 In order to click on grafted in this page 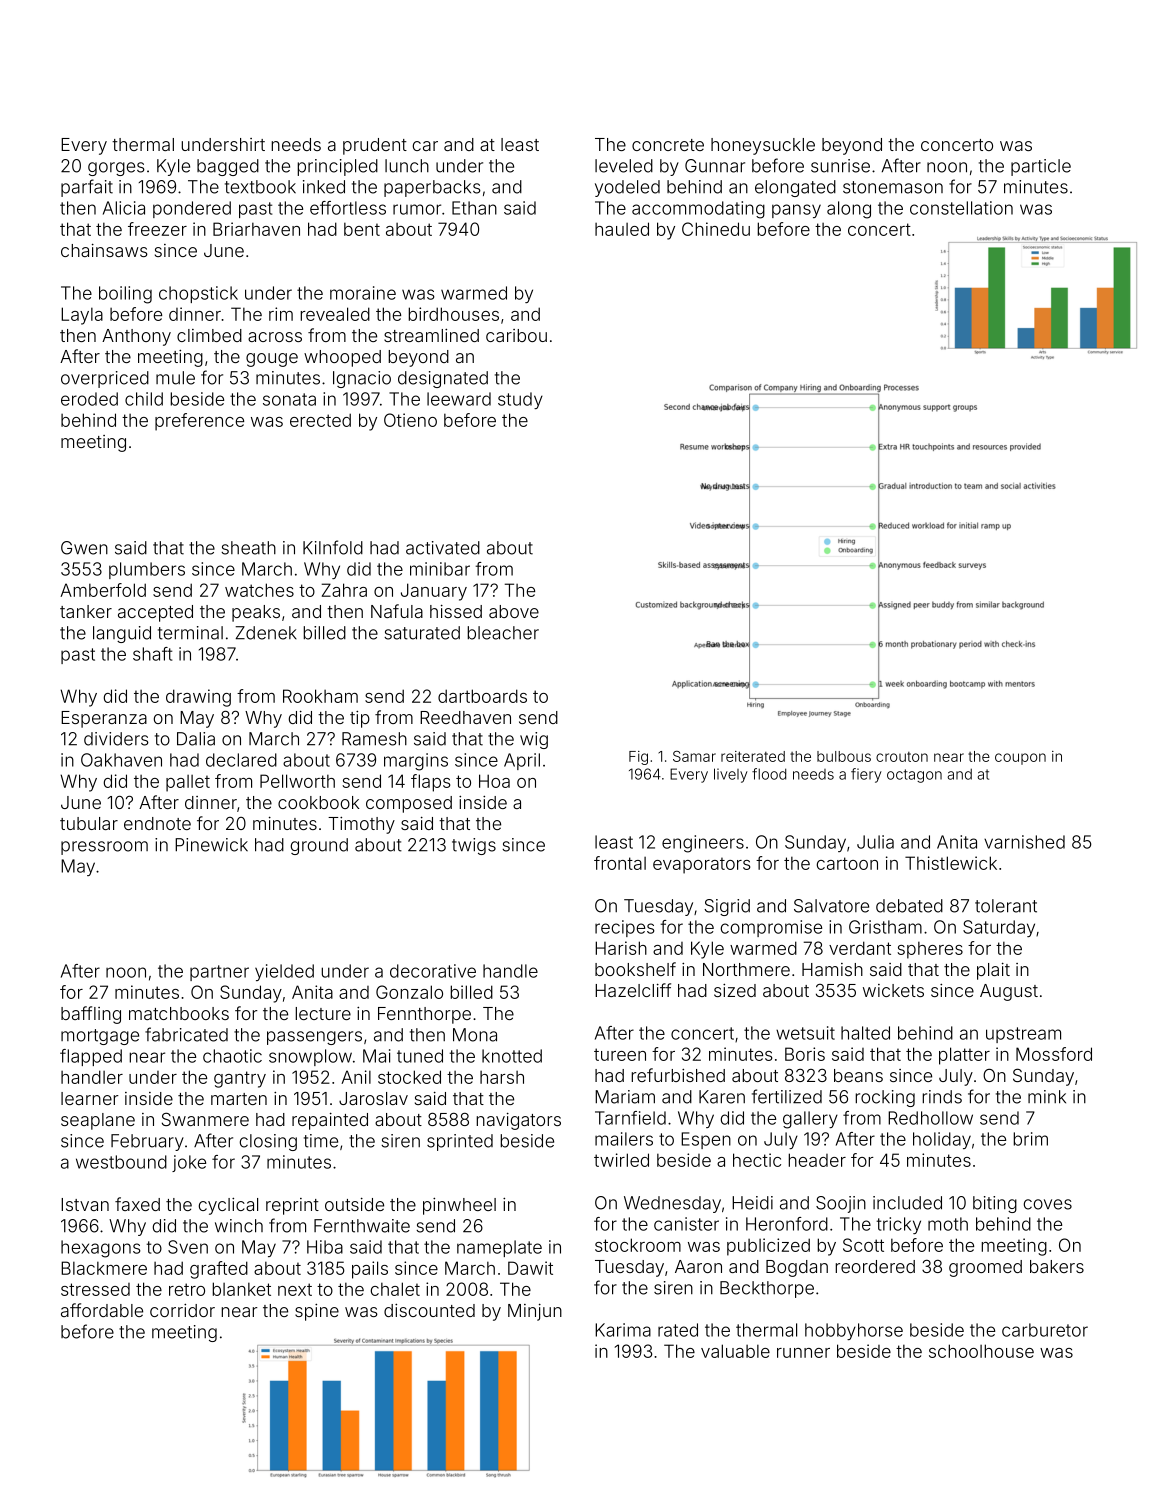, I will do `click(219, 1270)`.
